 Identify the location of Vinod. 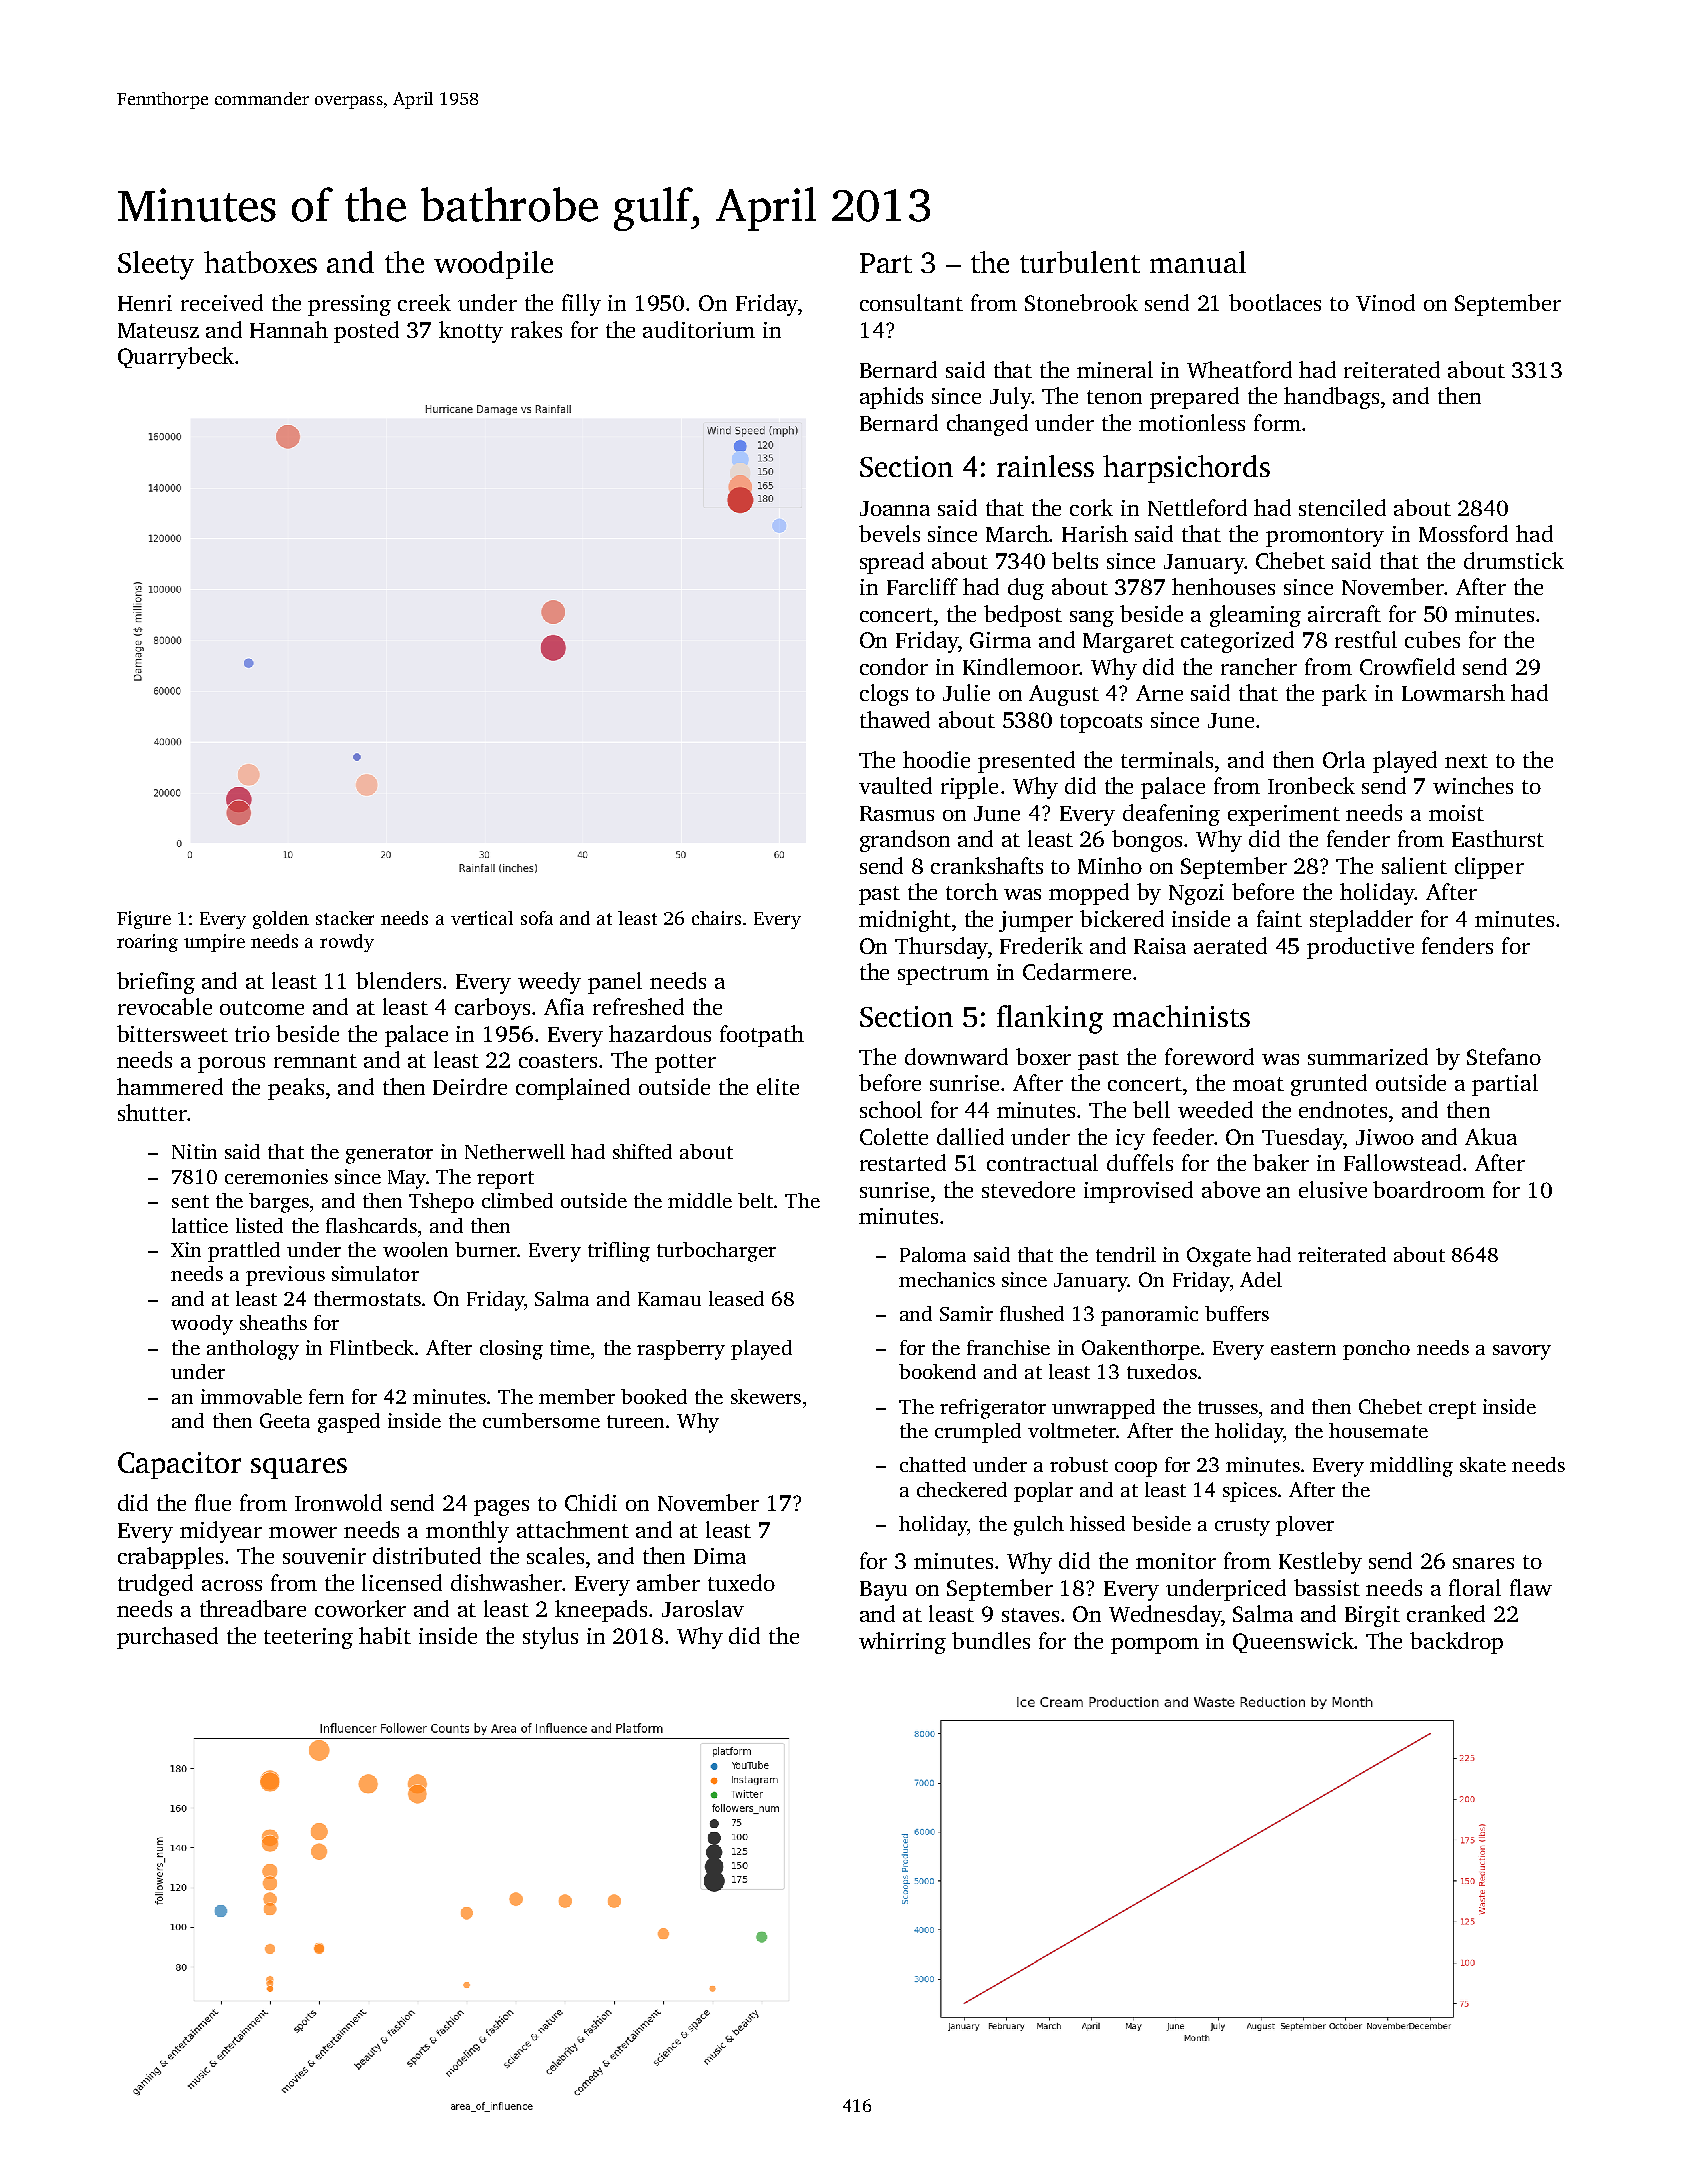
(1385, 302).
